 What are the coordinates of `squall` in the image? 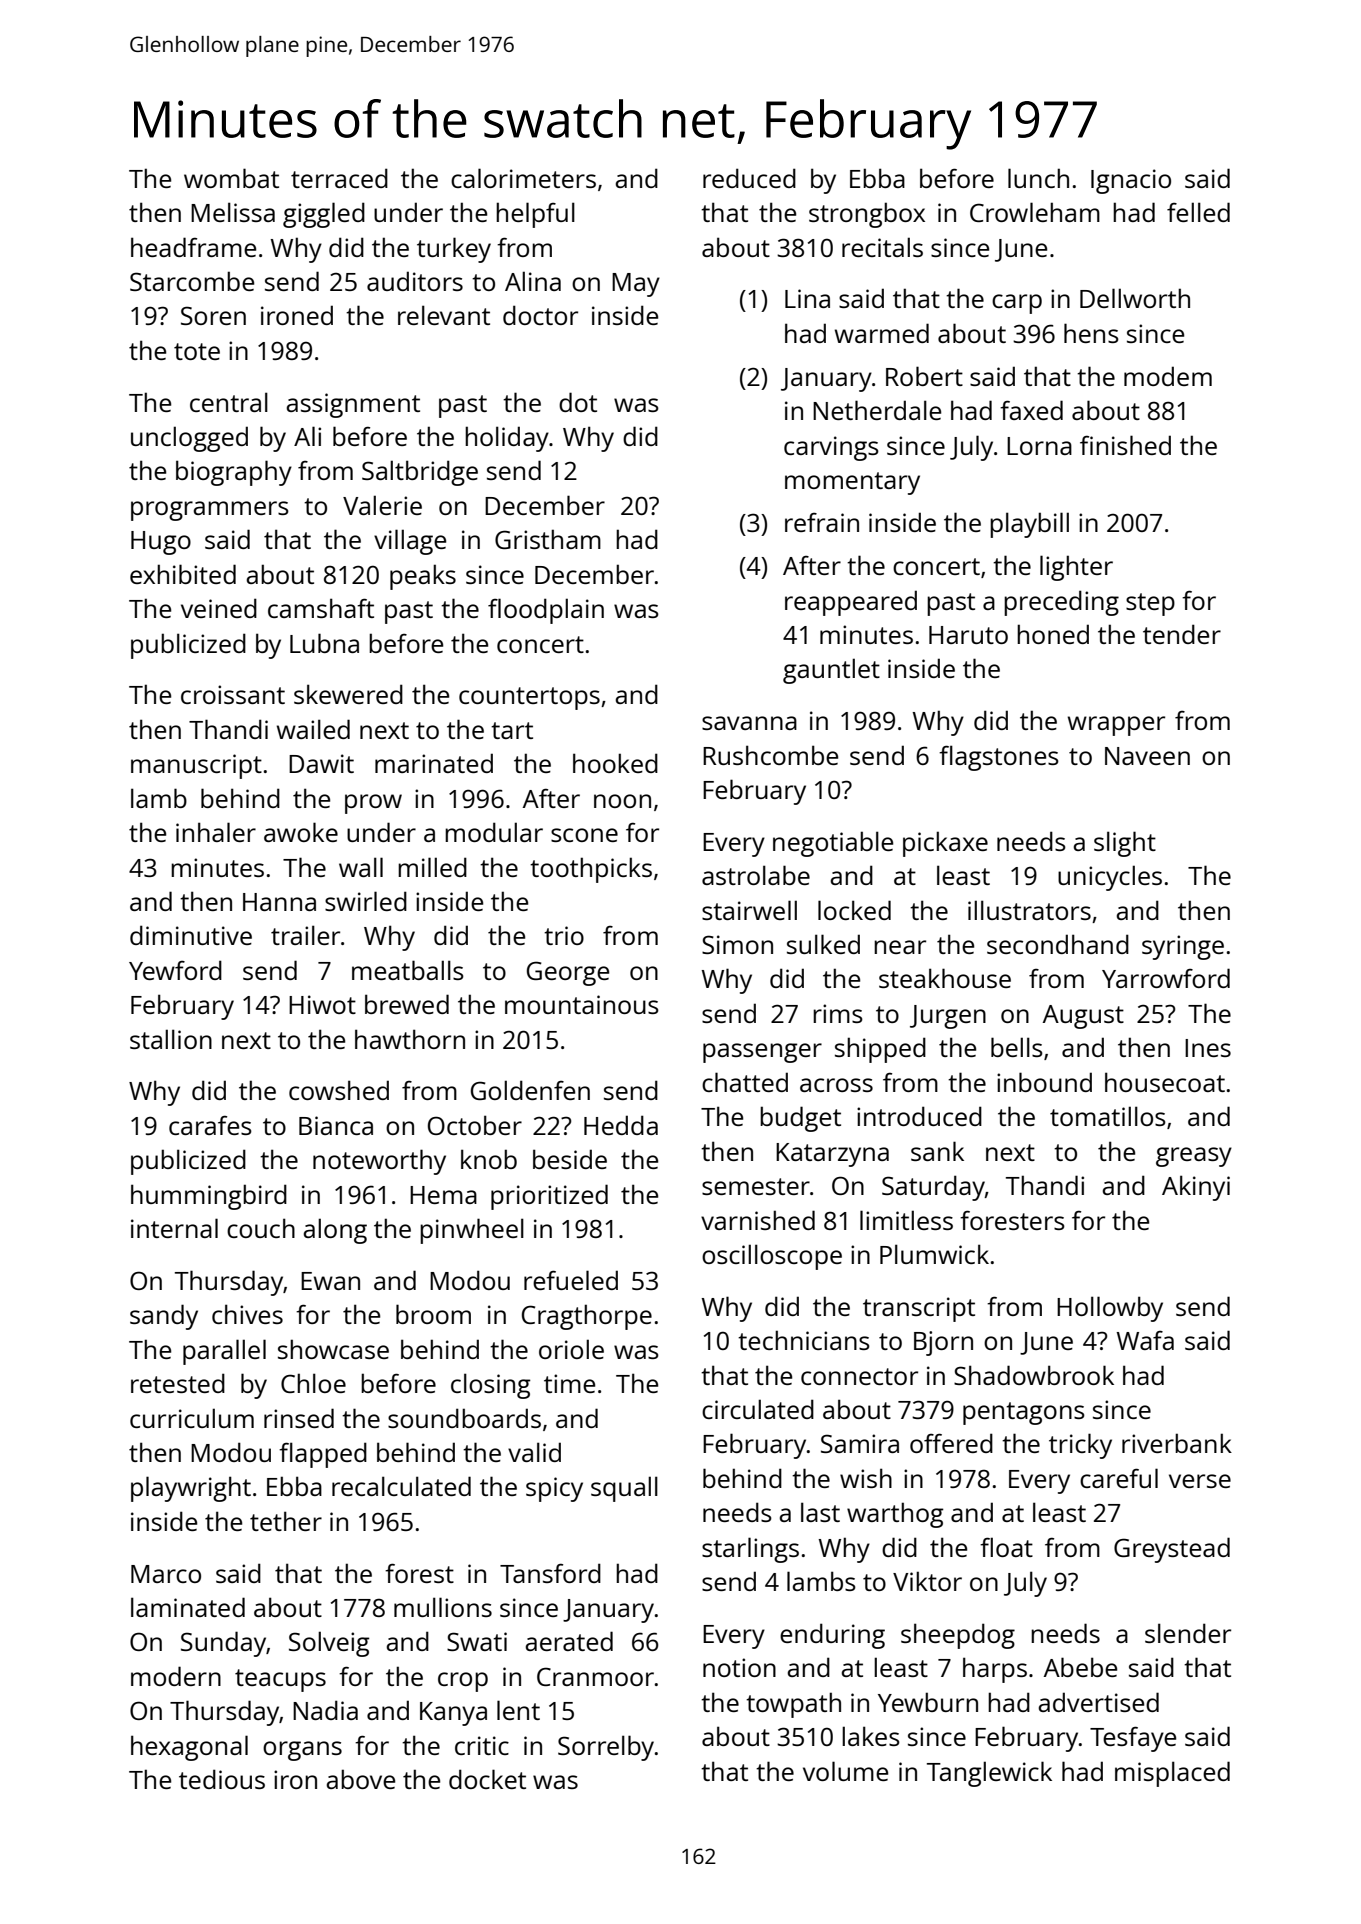 It's located at (624, 1489).
